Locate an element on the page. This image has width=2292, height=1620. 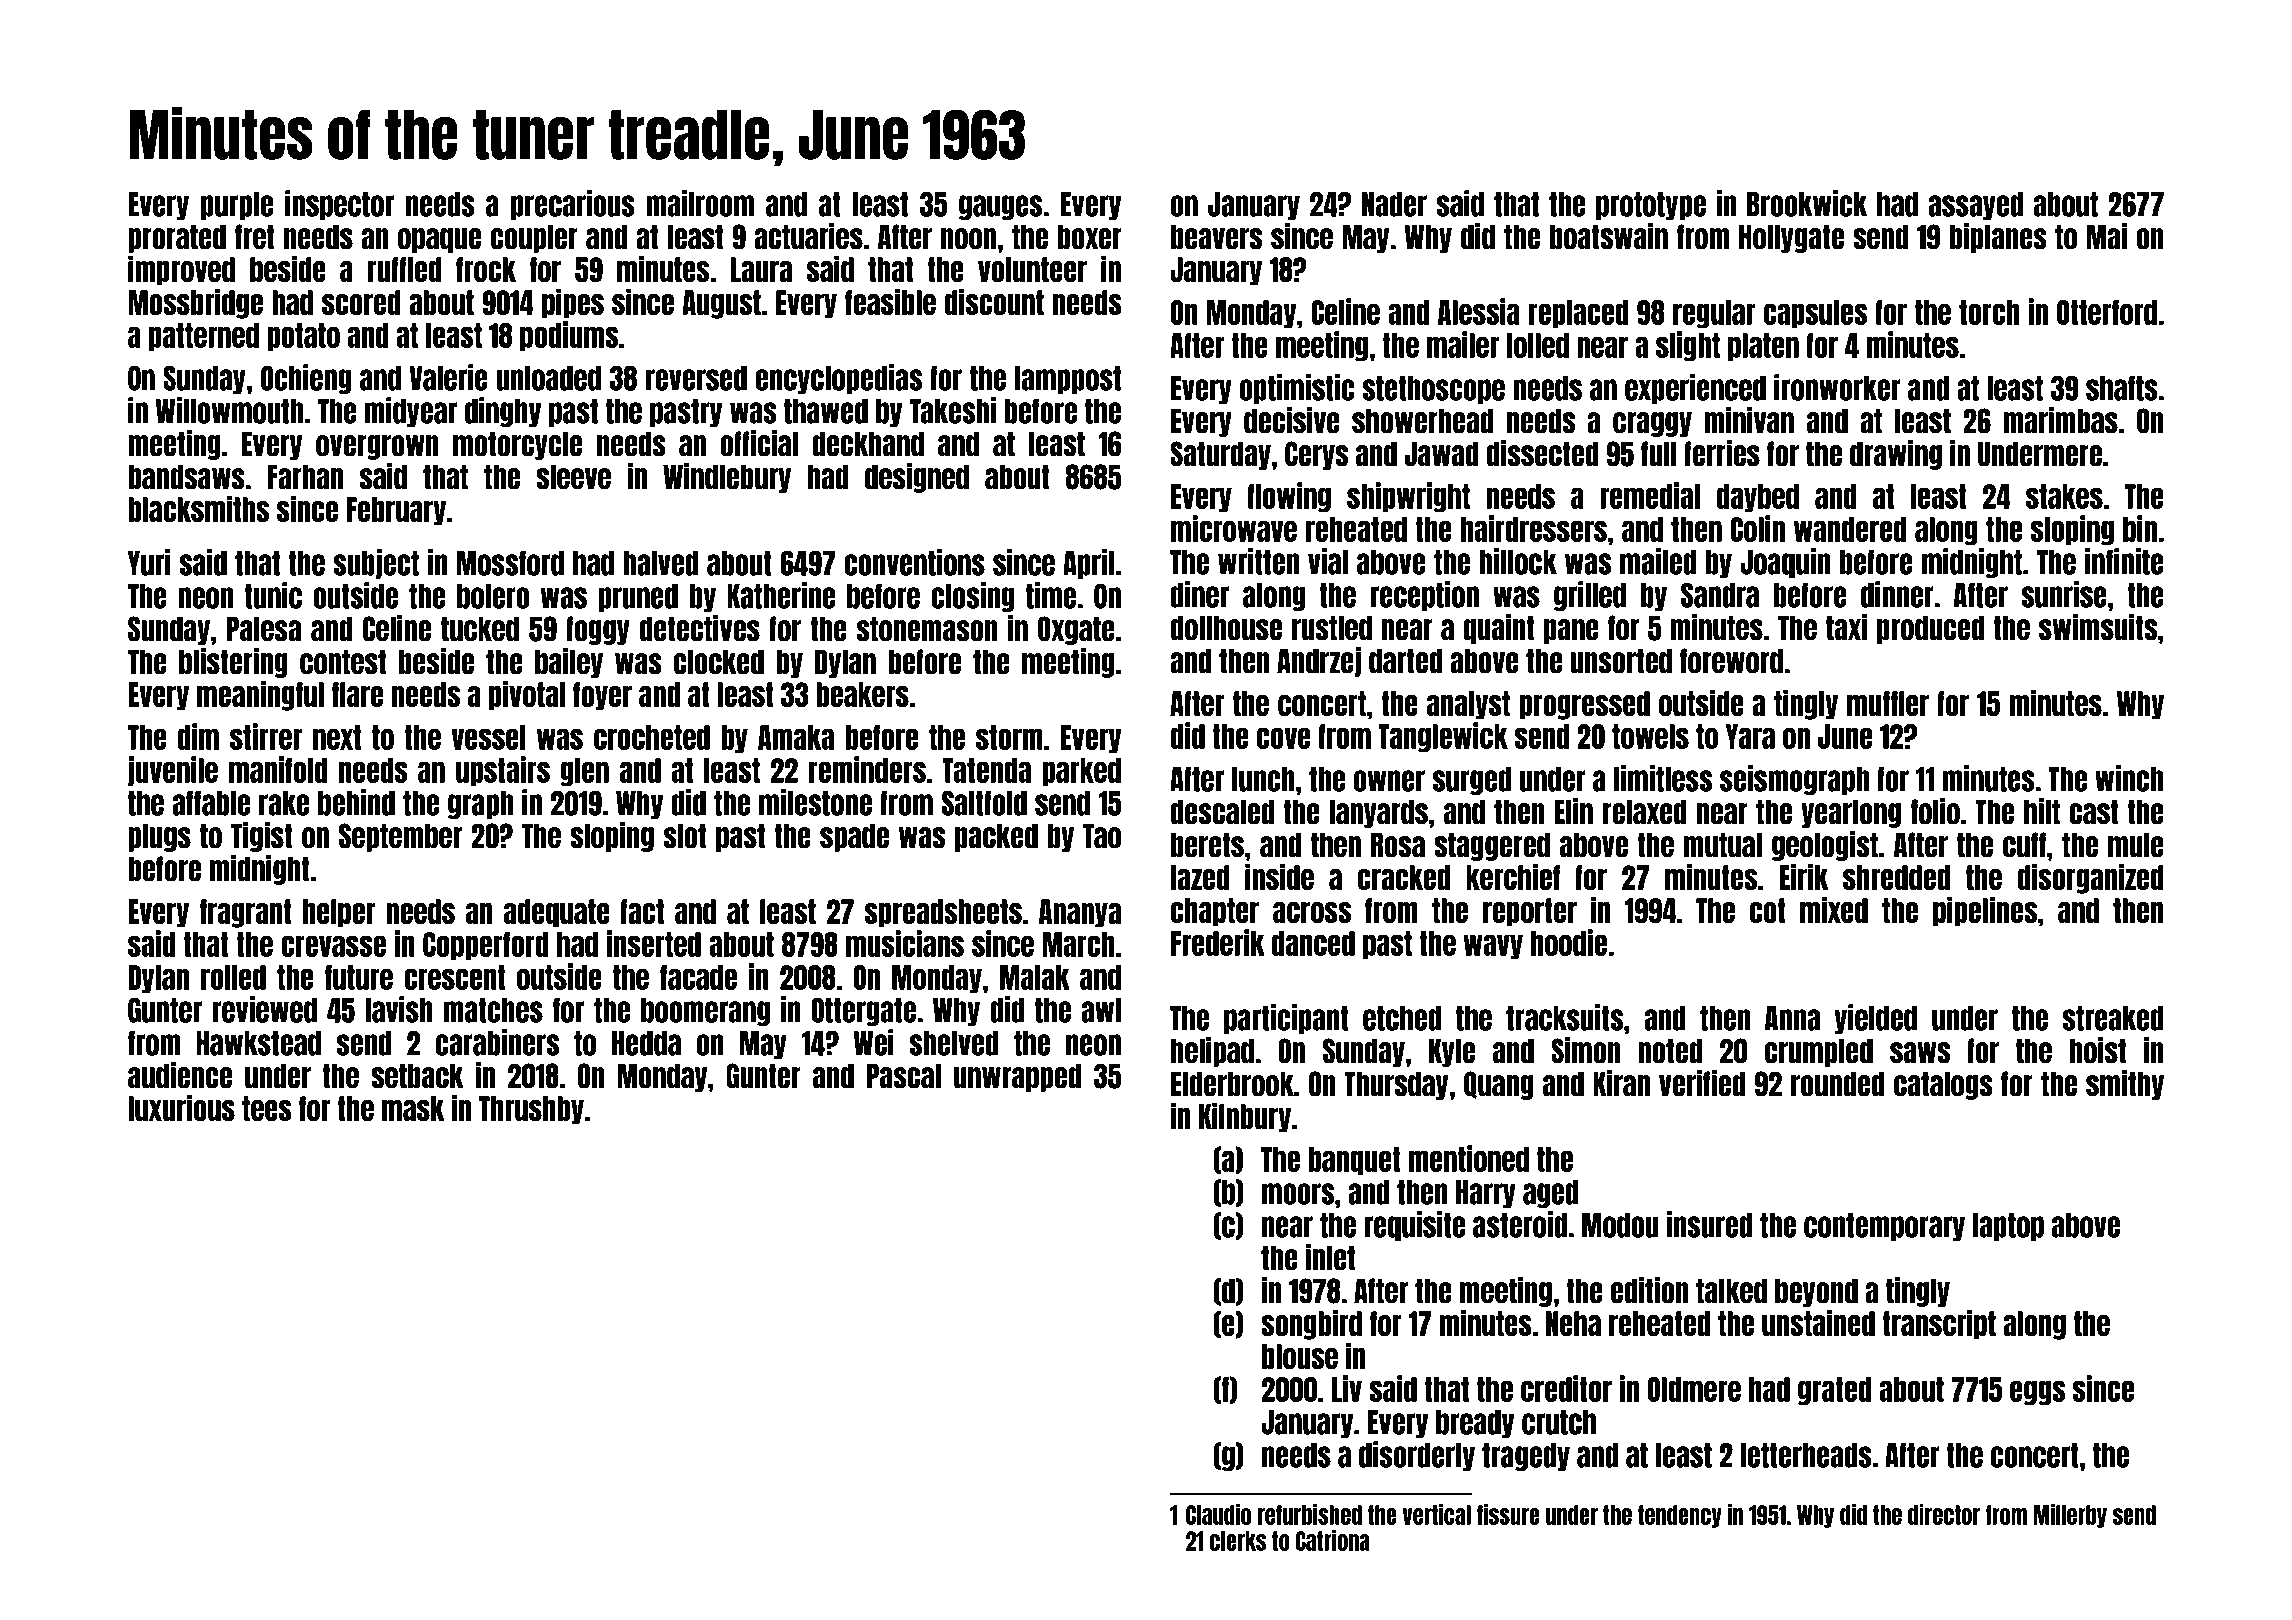
behind is located at coordinates (356, 802).
